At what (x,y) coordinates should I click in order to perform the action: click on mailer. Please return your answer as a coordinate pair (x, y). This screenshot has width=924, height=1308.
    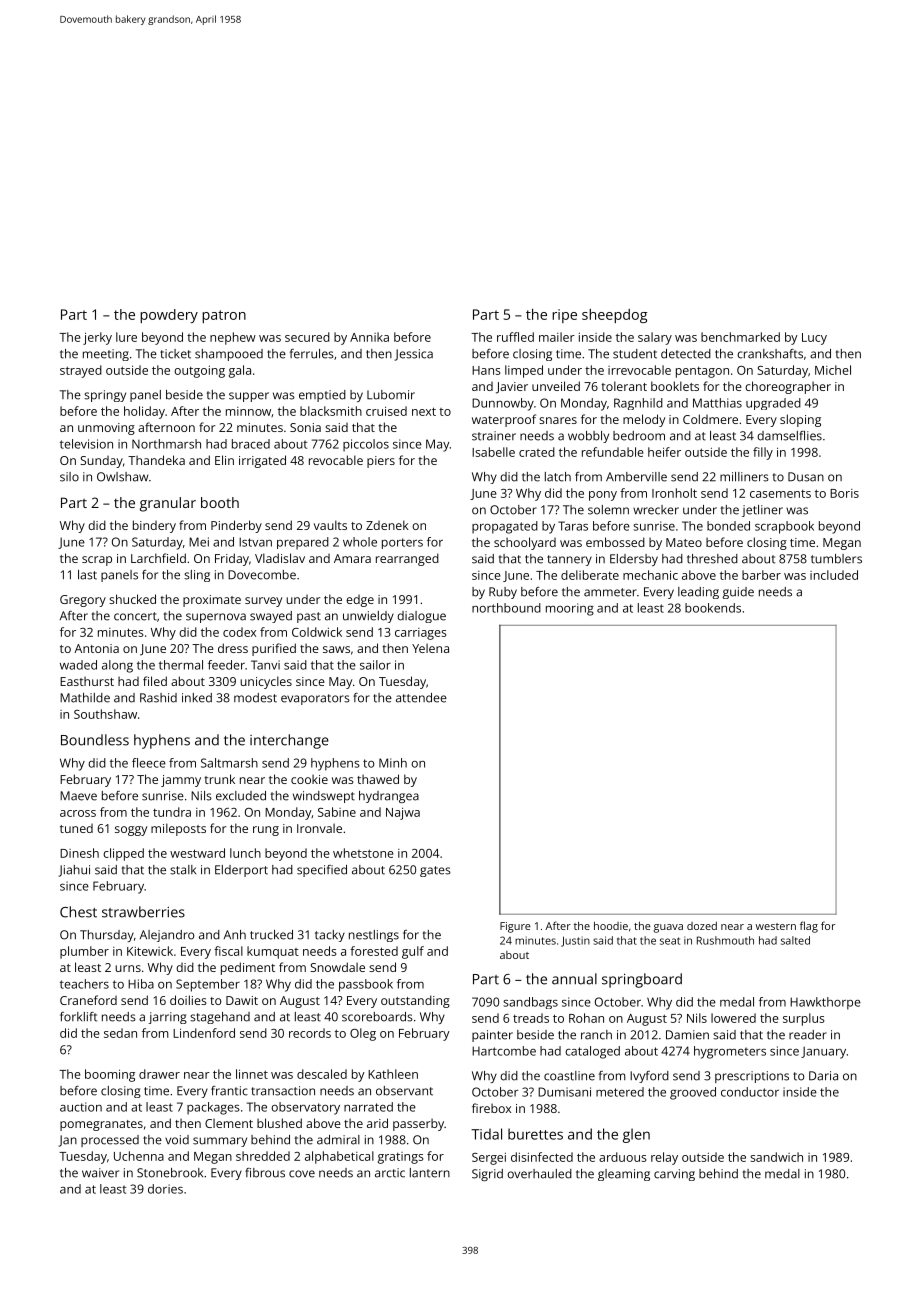
    Looking at the image, I should click on (557, 337).
